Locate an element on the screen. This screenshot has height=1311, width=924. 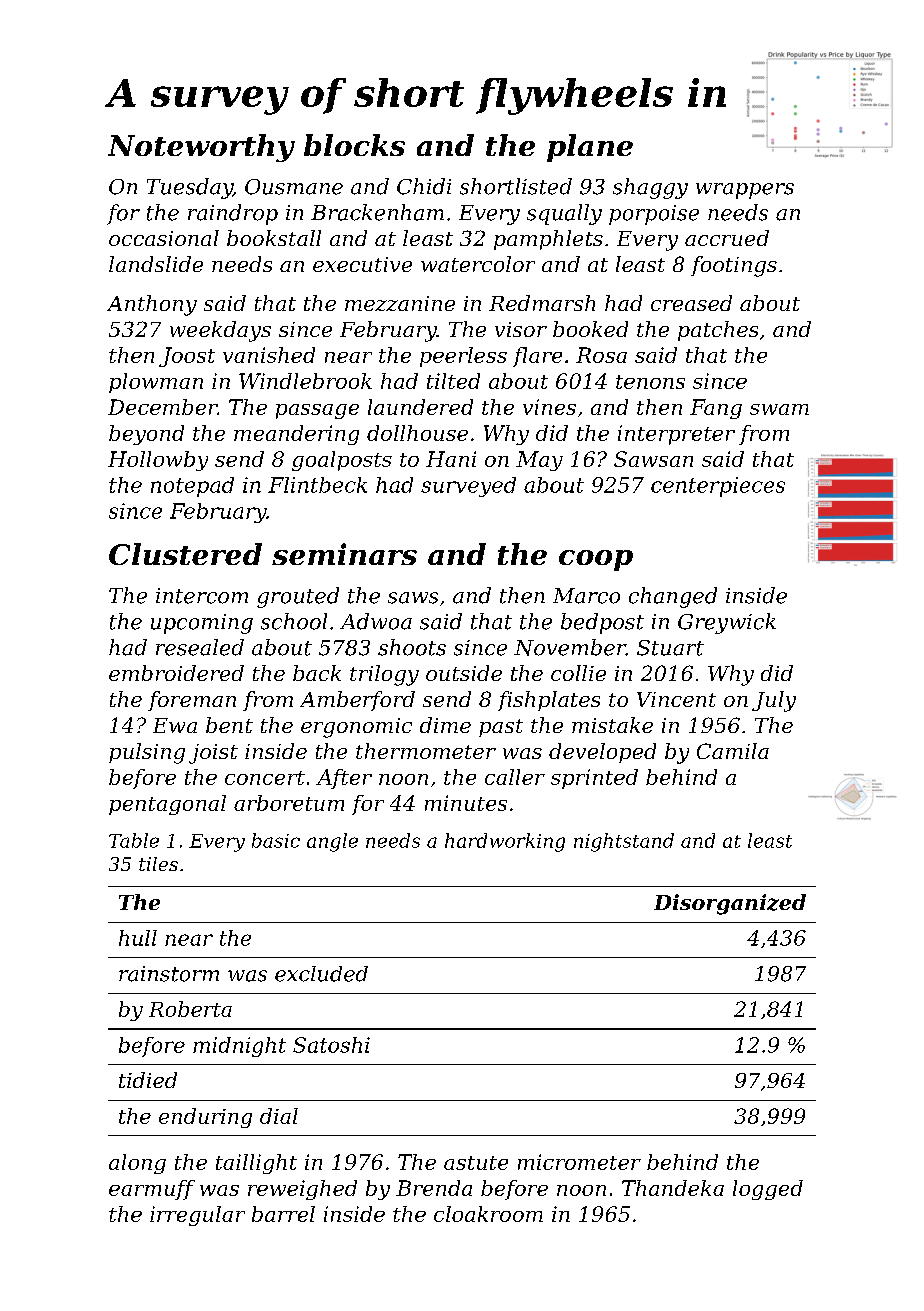
Noteworthy is located at coordinates (201, 148).
